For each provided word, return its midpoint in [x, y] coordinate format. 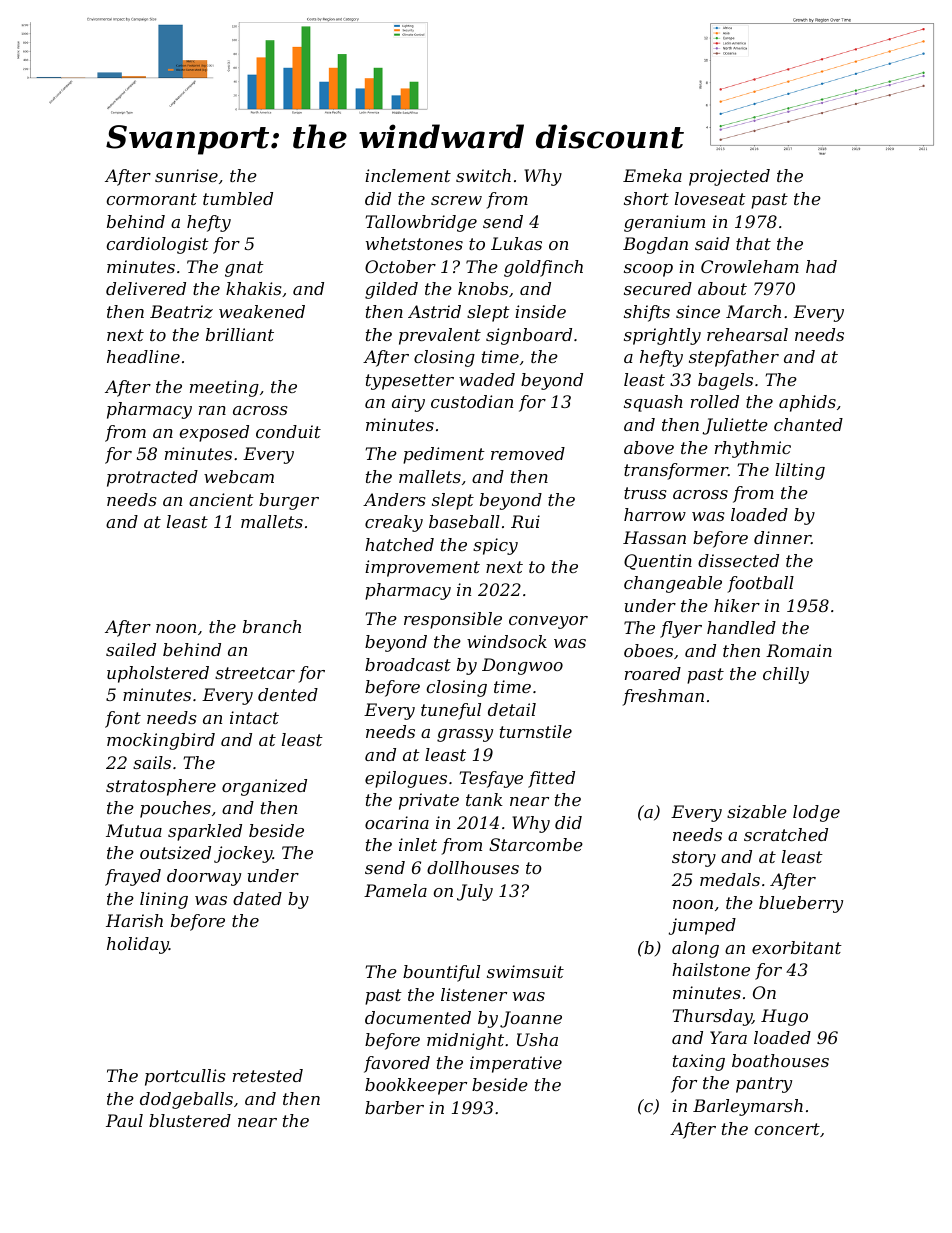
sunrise [186, 175]
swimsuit [525, 971]
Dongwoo [522, 666]
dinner [782, 537]
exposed [214, 433]
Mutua [134, 830]
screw [456, 200]
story [694, 859]
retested [268, 1075]
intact [254, 717]
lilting [800, 471]
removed [528, 453]
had [821, 266]
